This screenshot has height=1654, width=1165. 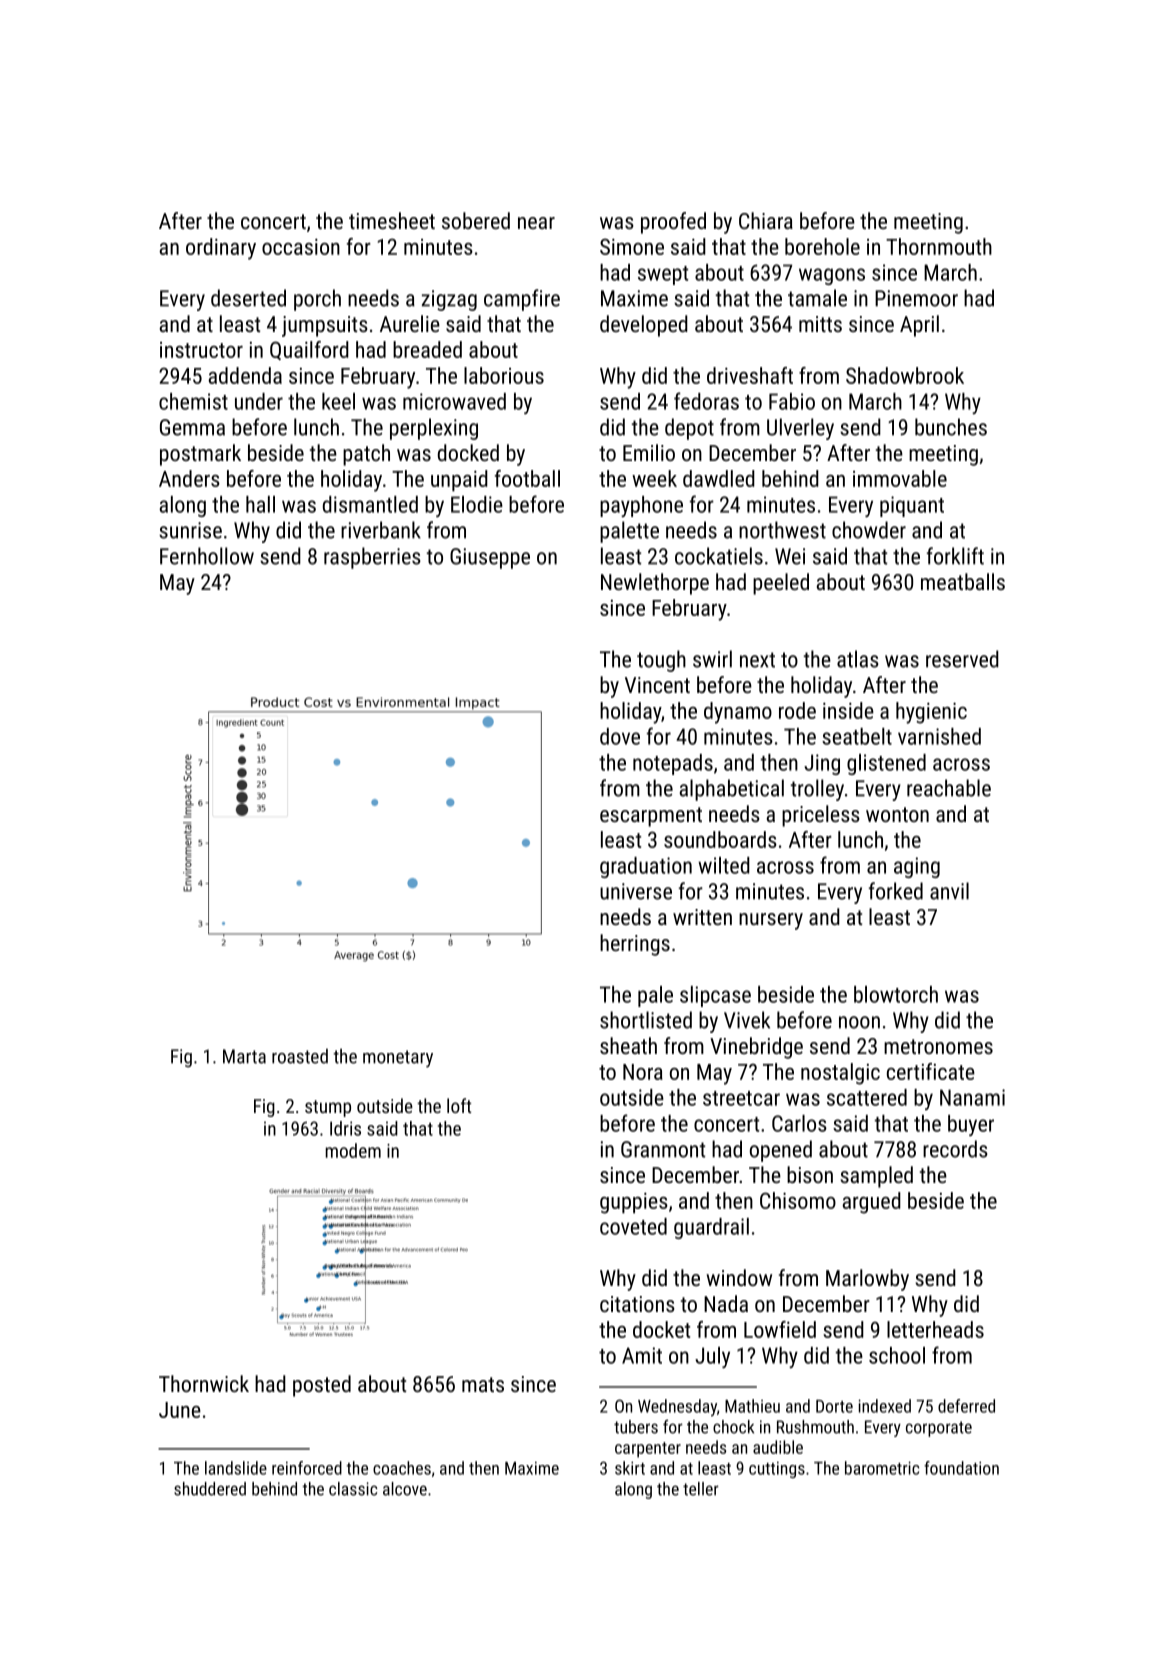 I want to click on dove, so click(x=620, y=736).
